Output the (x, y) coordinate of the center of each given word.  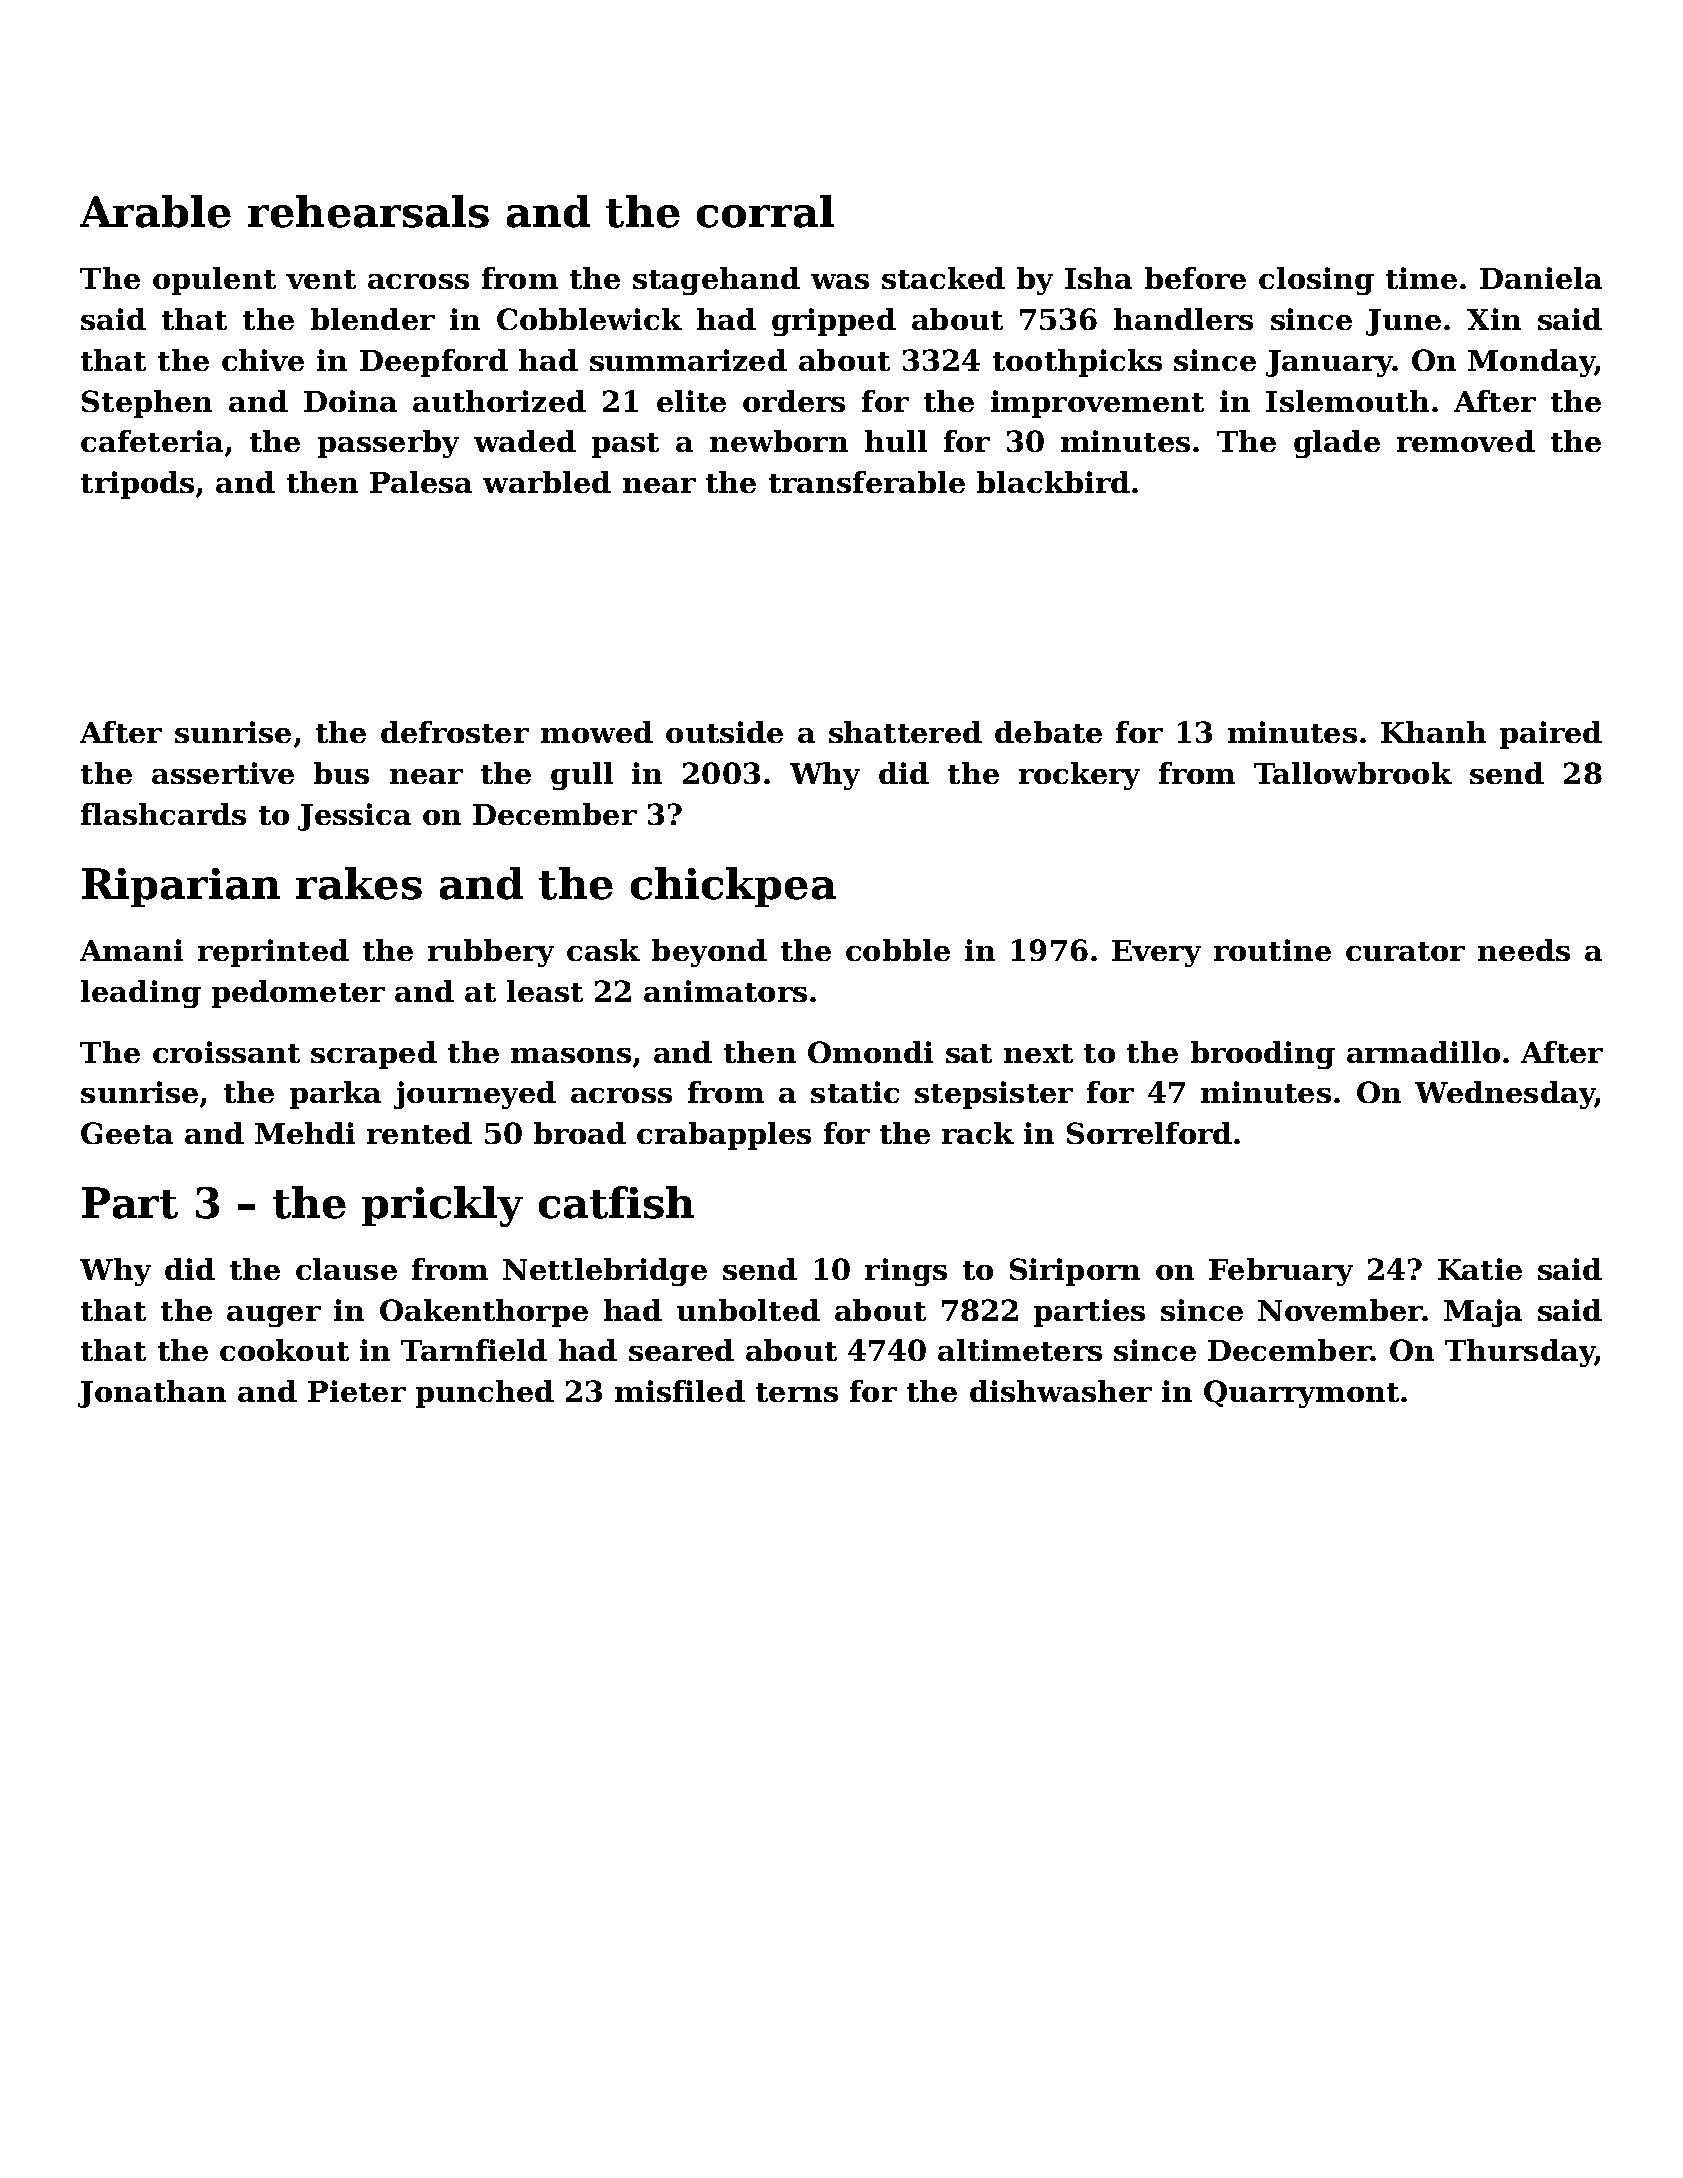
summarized (688, 360)
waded (525, 441)
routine (1272, 950)
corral (765, 211)
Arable (155, 211)
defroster (455, 732)
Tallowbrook (1353, 773)
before (1195, 278)
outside (724, 732)
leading (141, 994)
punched (485, 1394)
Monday (1531, 363)
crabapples (724, 1136)
